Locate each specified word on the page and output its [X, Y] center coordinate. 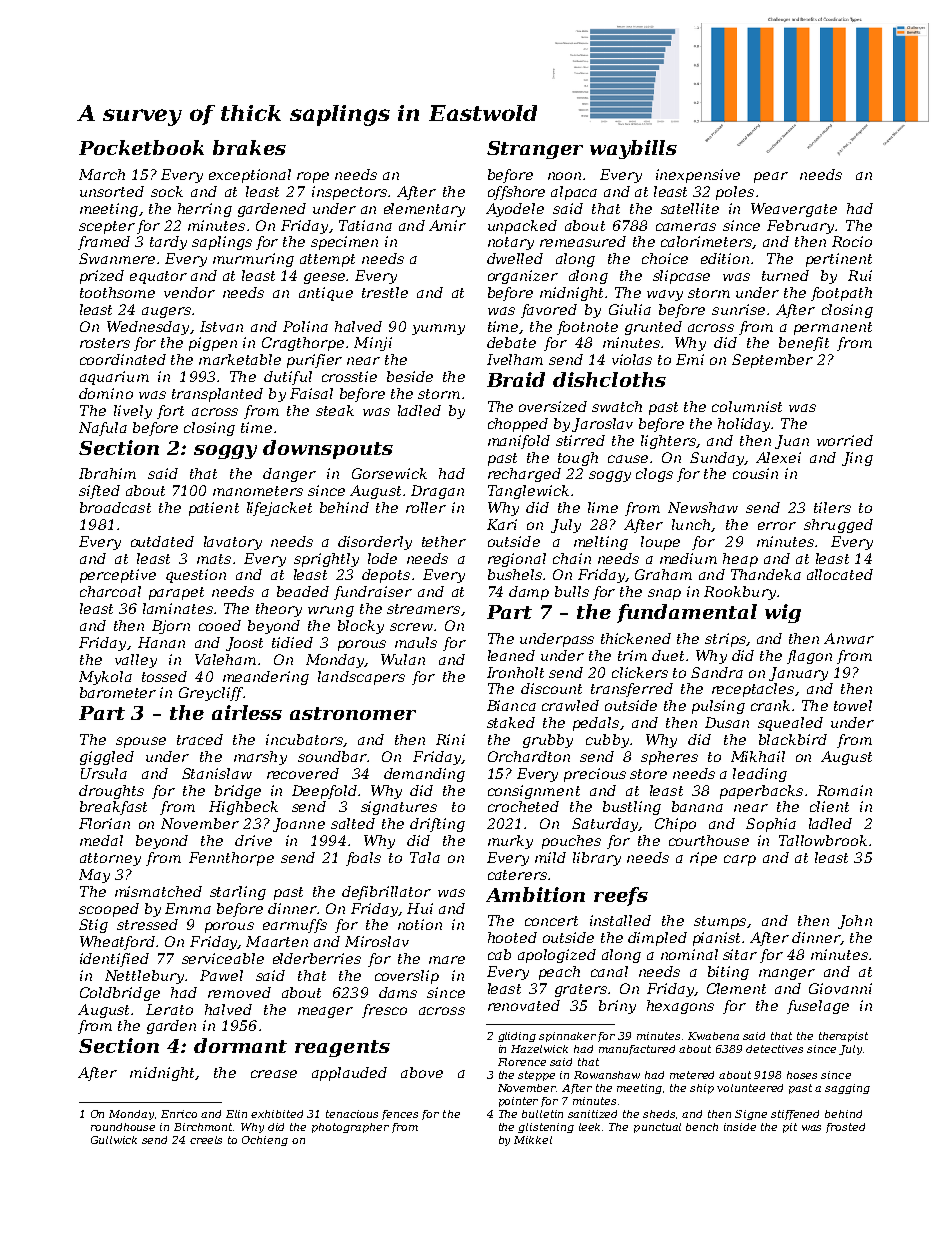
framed [104, 243]
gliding [517, 1037]
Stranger [535, 150]
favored [549, 311]
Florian [104, 823]
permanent [833, 328]
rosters [105, 343]
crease [274, 1074]
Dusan [727, 722]
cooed [220, 625]
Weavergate [794, 210]
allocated [840, 574]
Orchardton [529, 756]
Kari [502, 524]
